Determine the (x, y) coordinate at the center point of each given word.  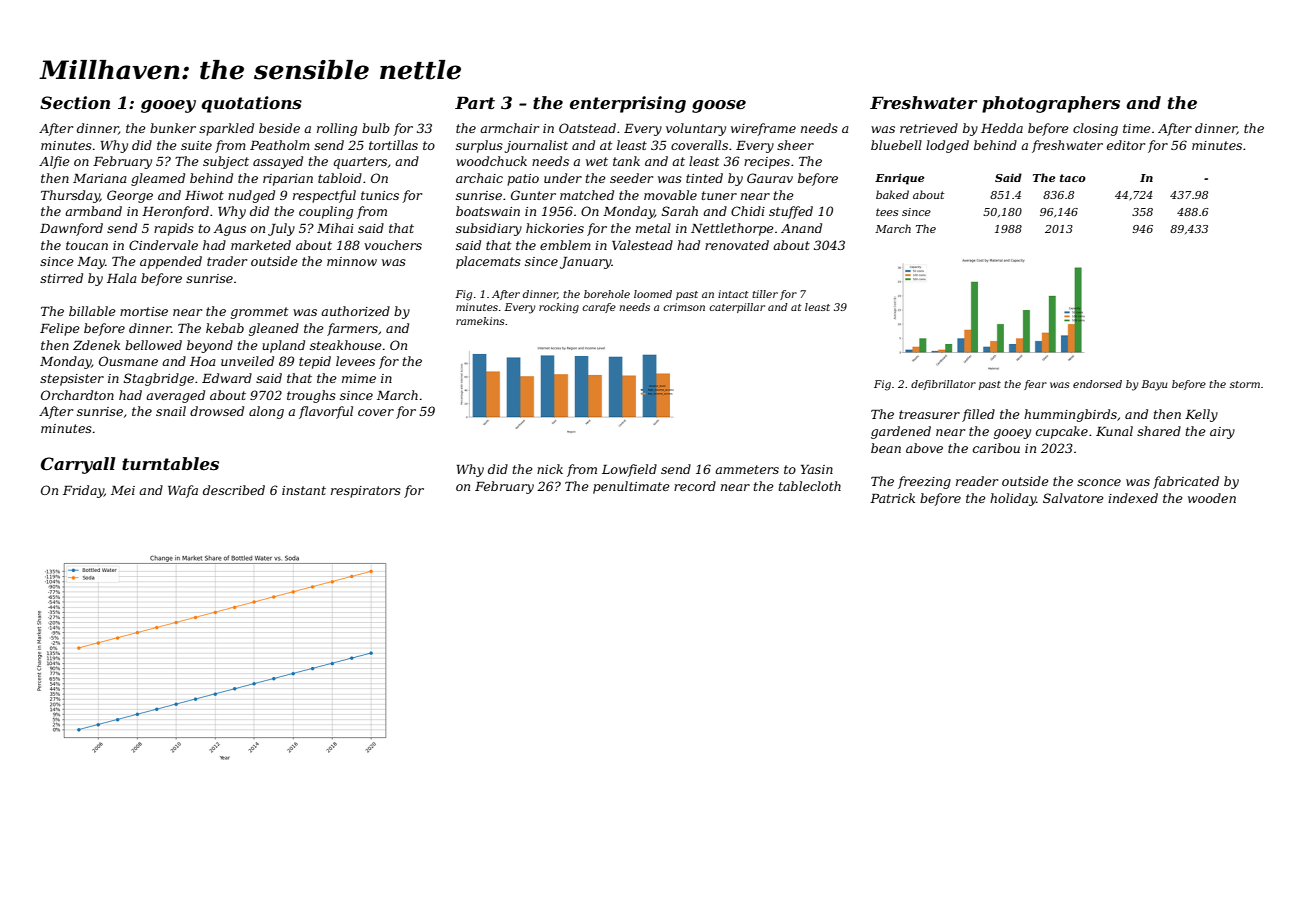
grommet (259, 313)
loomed (653, 294)
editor (1126, 145)
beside (279, 128)
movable (670, 195)
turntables (170, 463)
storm (1245, 384)
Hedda (1002, 128)
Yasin (817, 469)
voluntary (696, 129)
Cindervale (163, 245)
